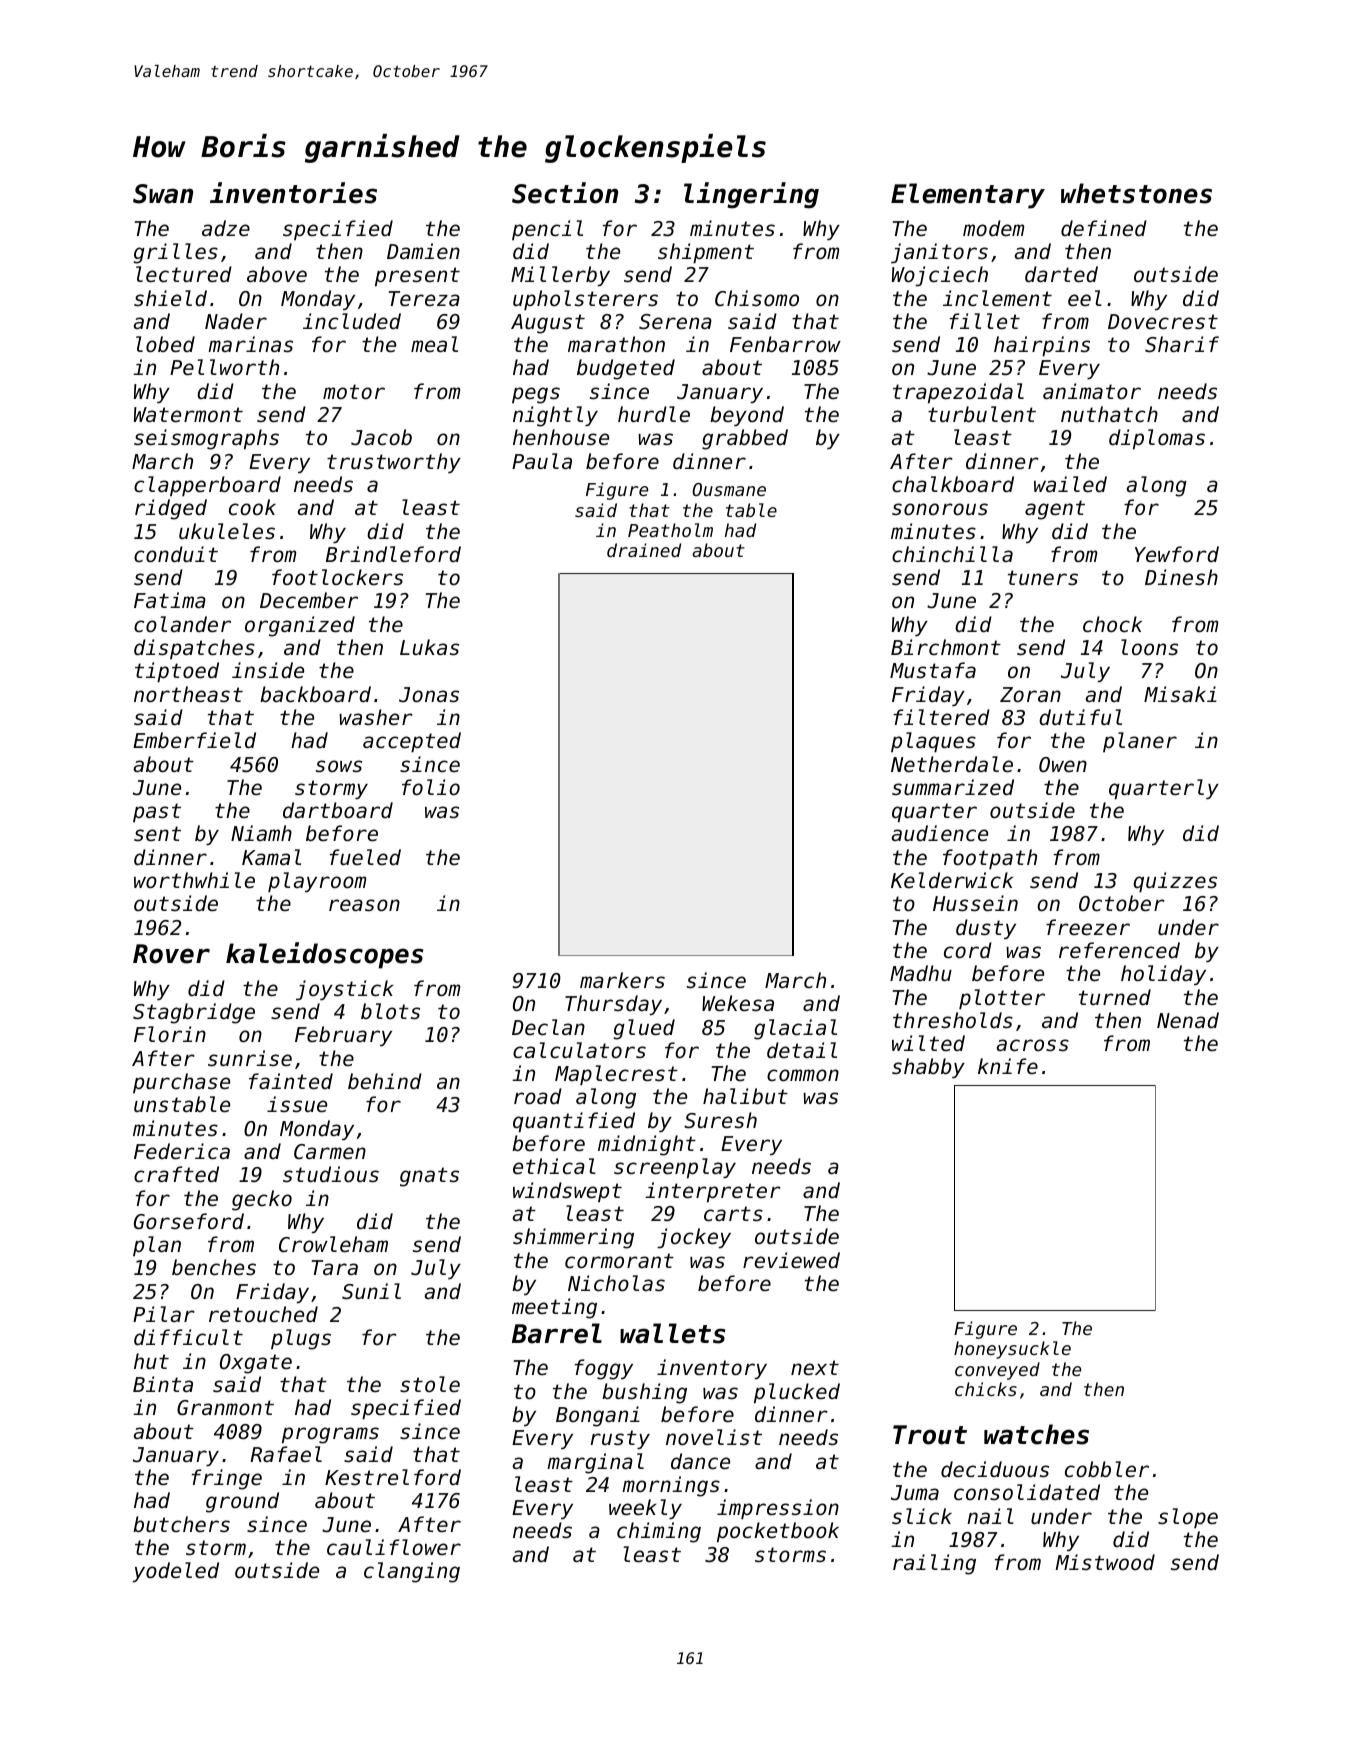 The height and width of the screenshot is (1750, 1352). I want to click on drained, so click(644, 550).
